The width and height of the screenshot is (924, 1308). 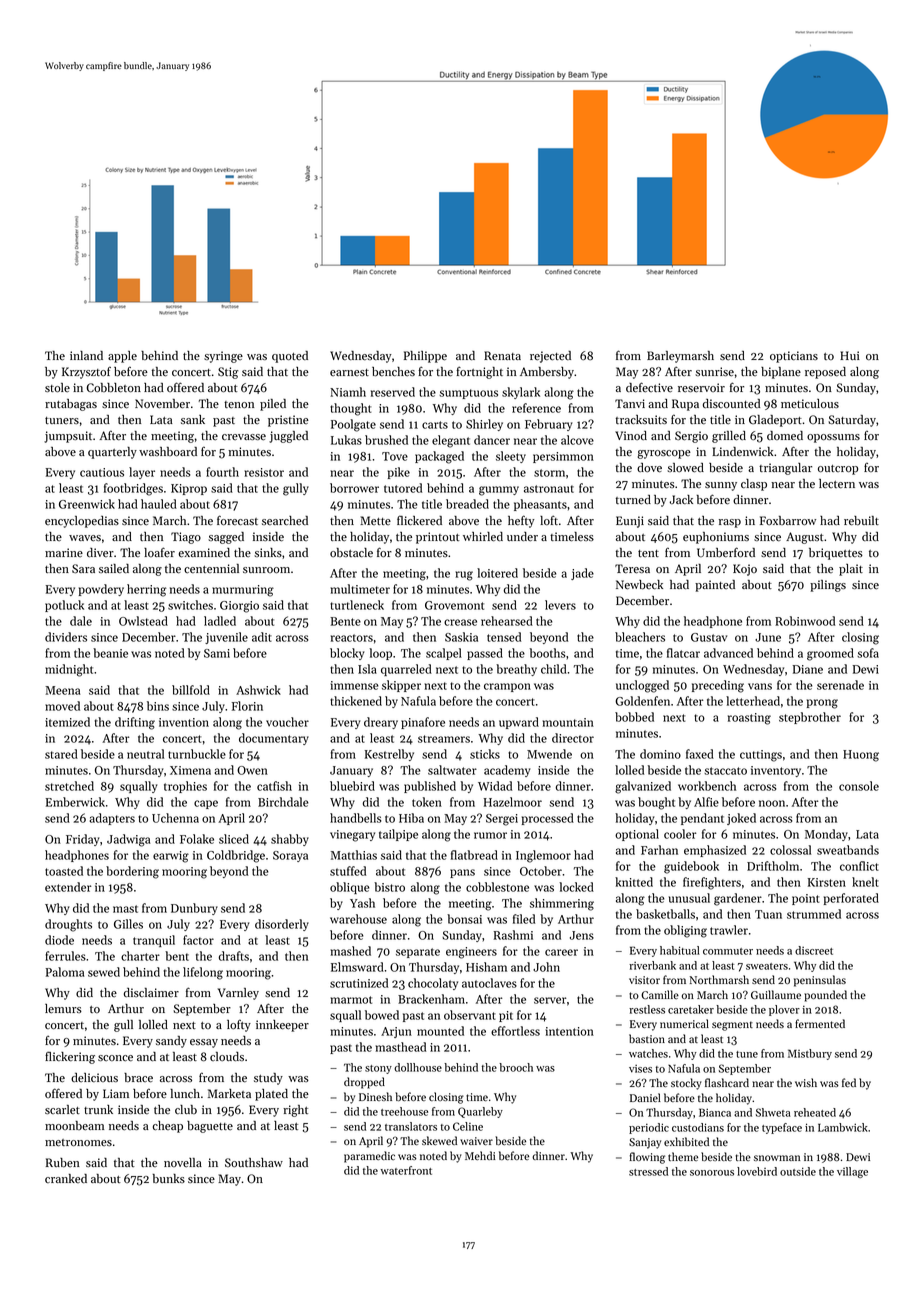 What do you see at coordinates (66, 1178) in the screenshot?
I see `cranked` at bounding box center [66, 1178].
